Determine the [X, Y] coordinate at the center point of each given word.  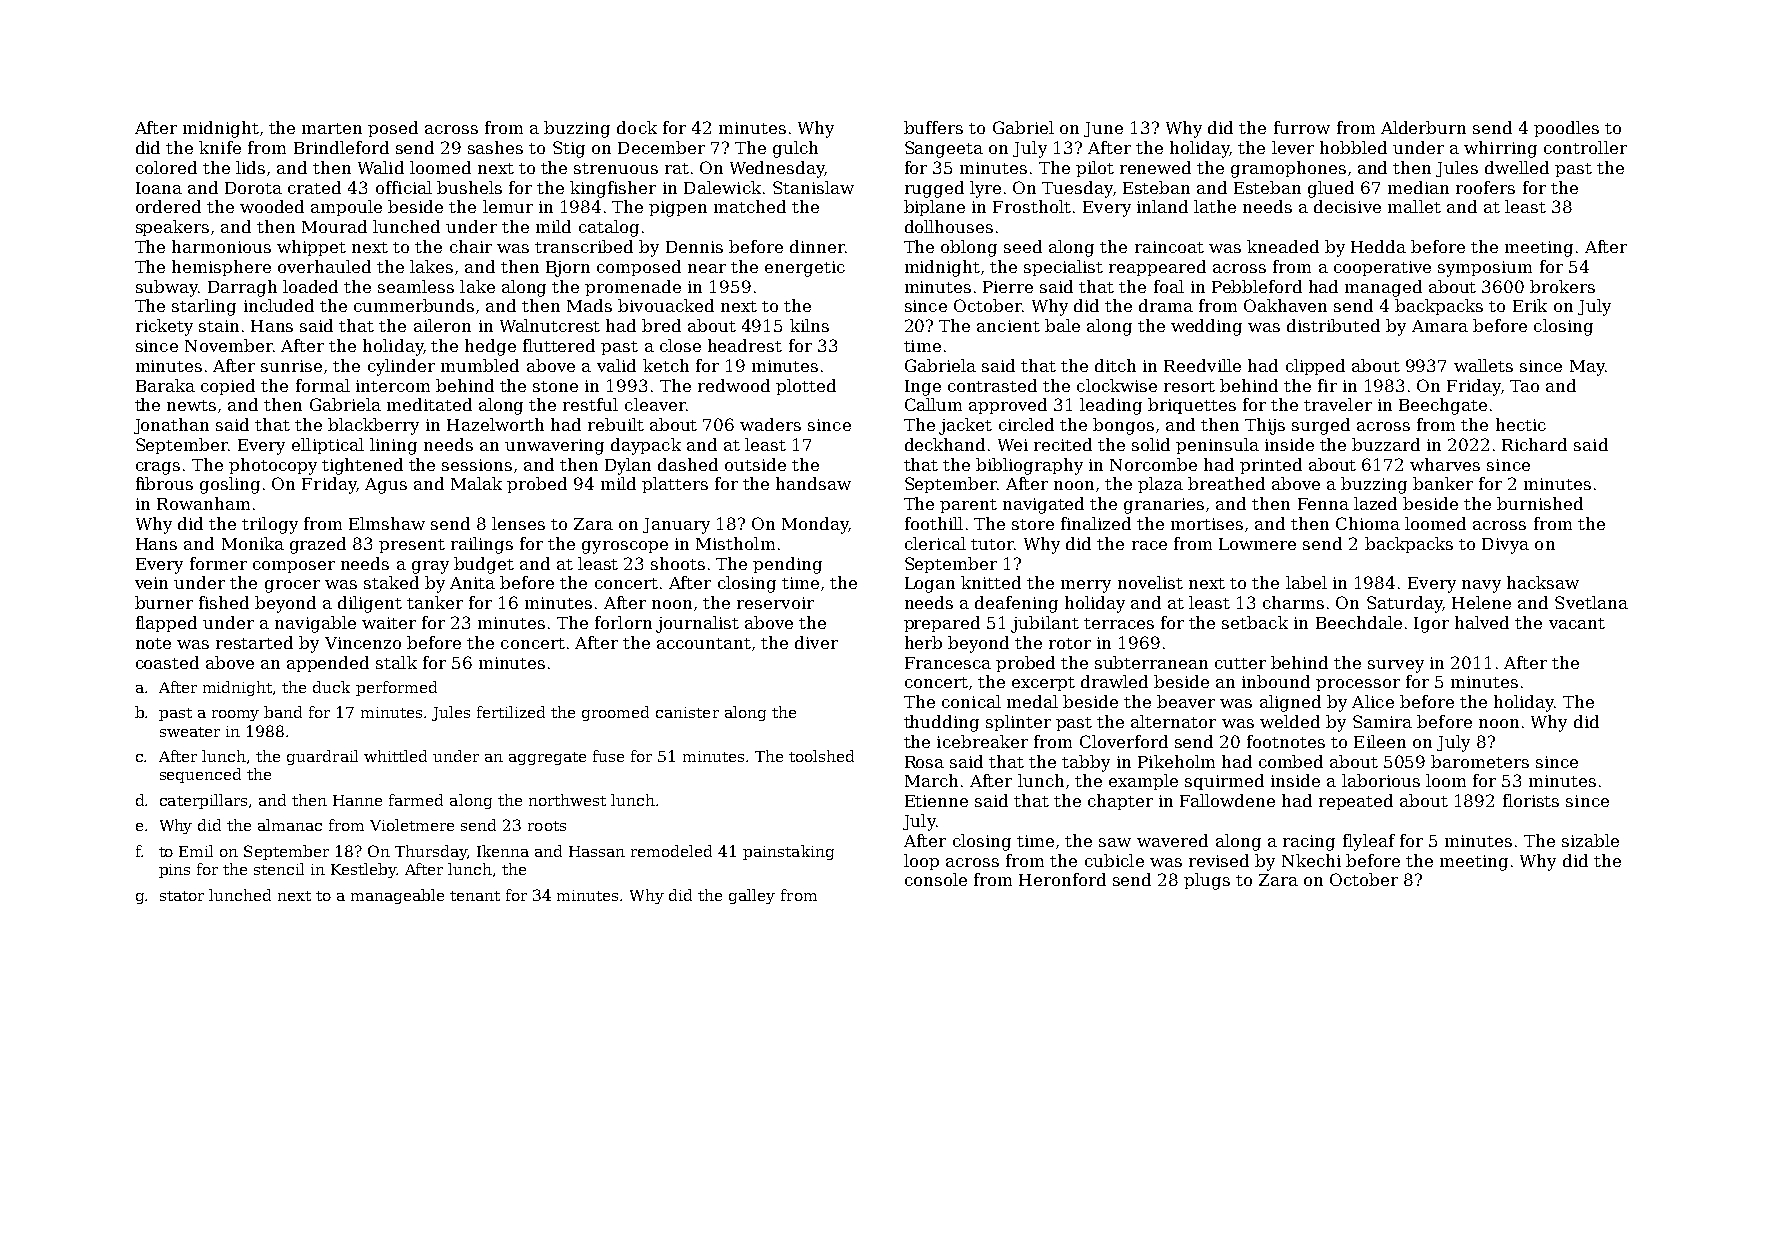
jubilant [1045, 624]
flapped [166, 624]
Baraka [165, 385]
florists [1531, 800]
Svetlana [1591, 602]
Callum [933, 404]
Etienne [936, 801]
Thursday [431, 852]
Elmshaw [387, 523]
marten [332, 128]
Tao [1524, 386]
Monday [815, 525]
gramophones [1288, 169]
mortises [1207, 524]
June [1103, 129]
